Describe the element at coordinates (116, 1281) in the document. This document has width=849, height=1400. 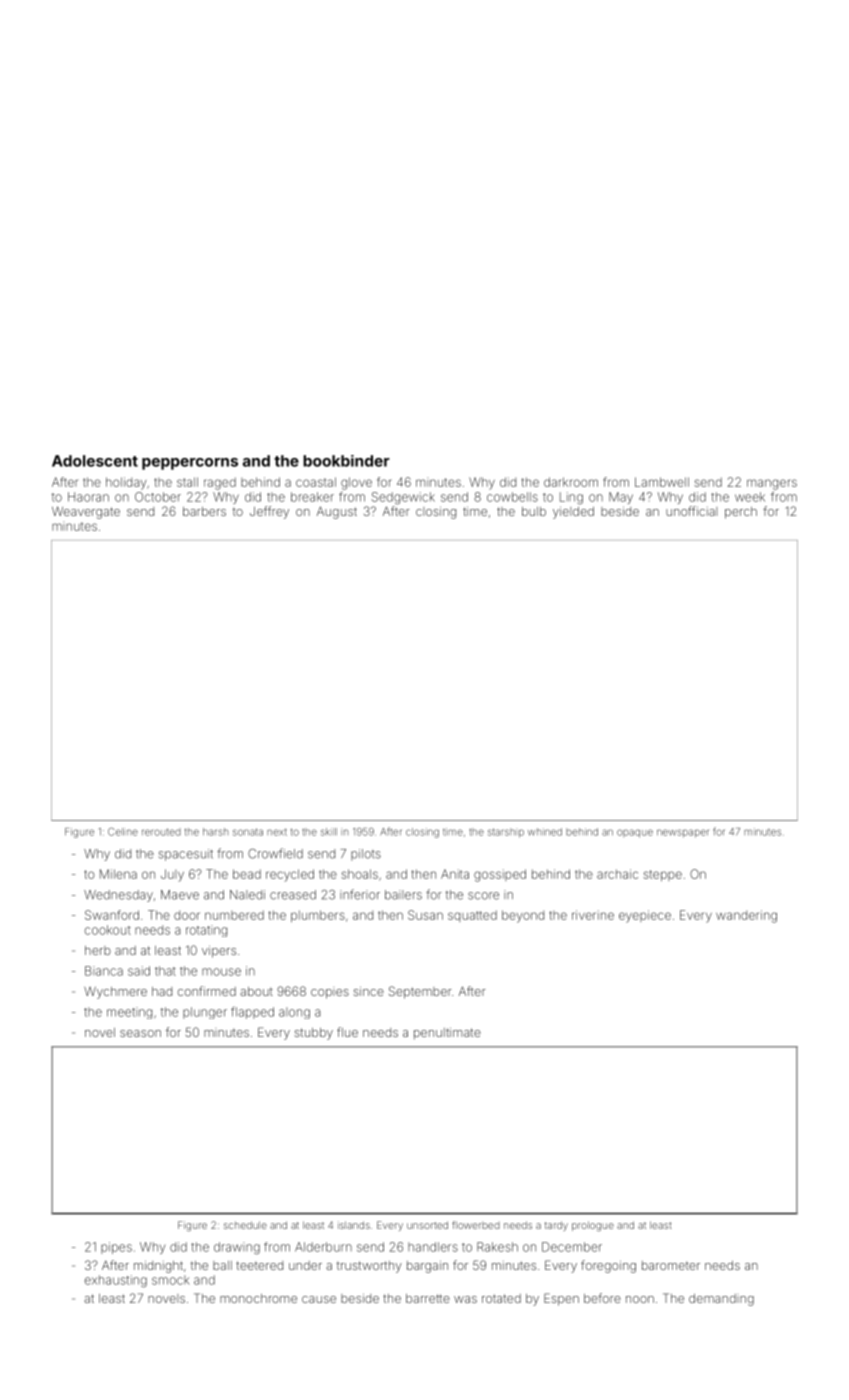
I see `exhausting` at that location.
